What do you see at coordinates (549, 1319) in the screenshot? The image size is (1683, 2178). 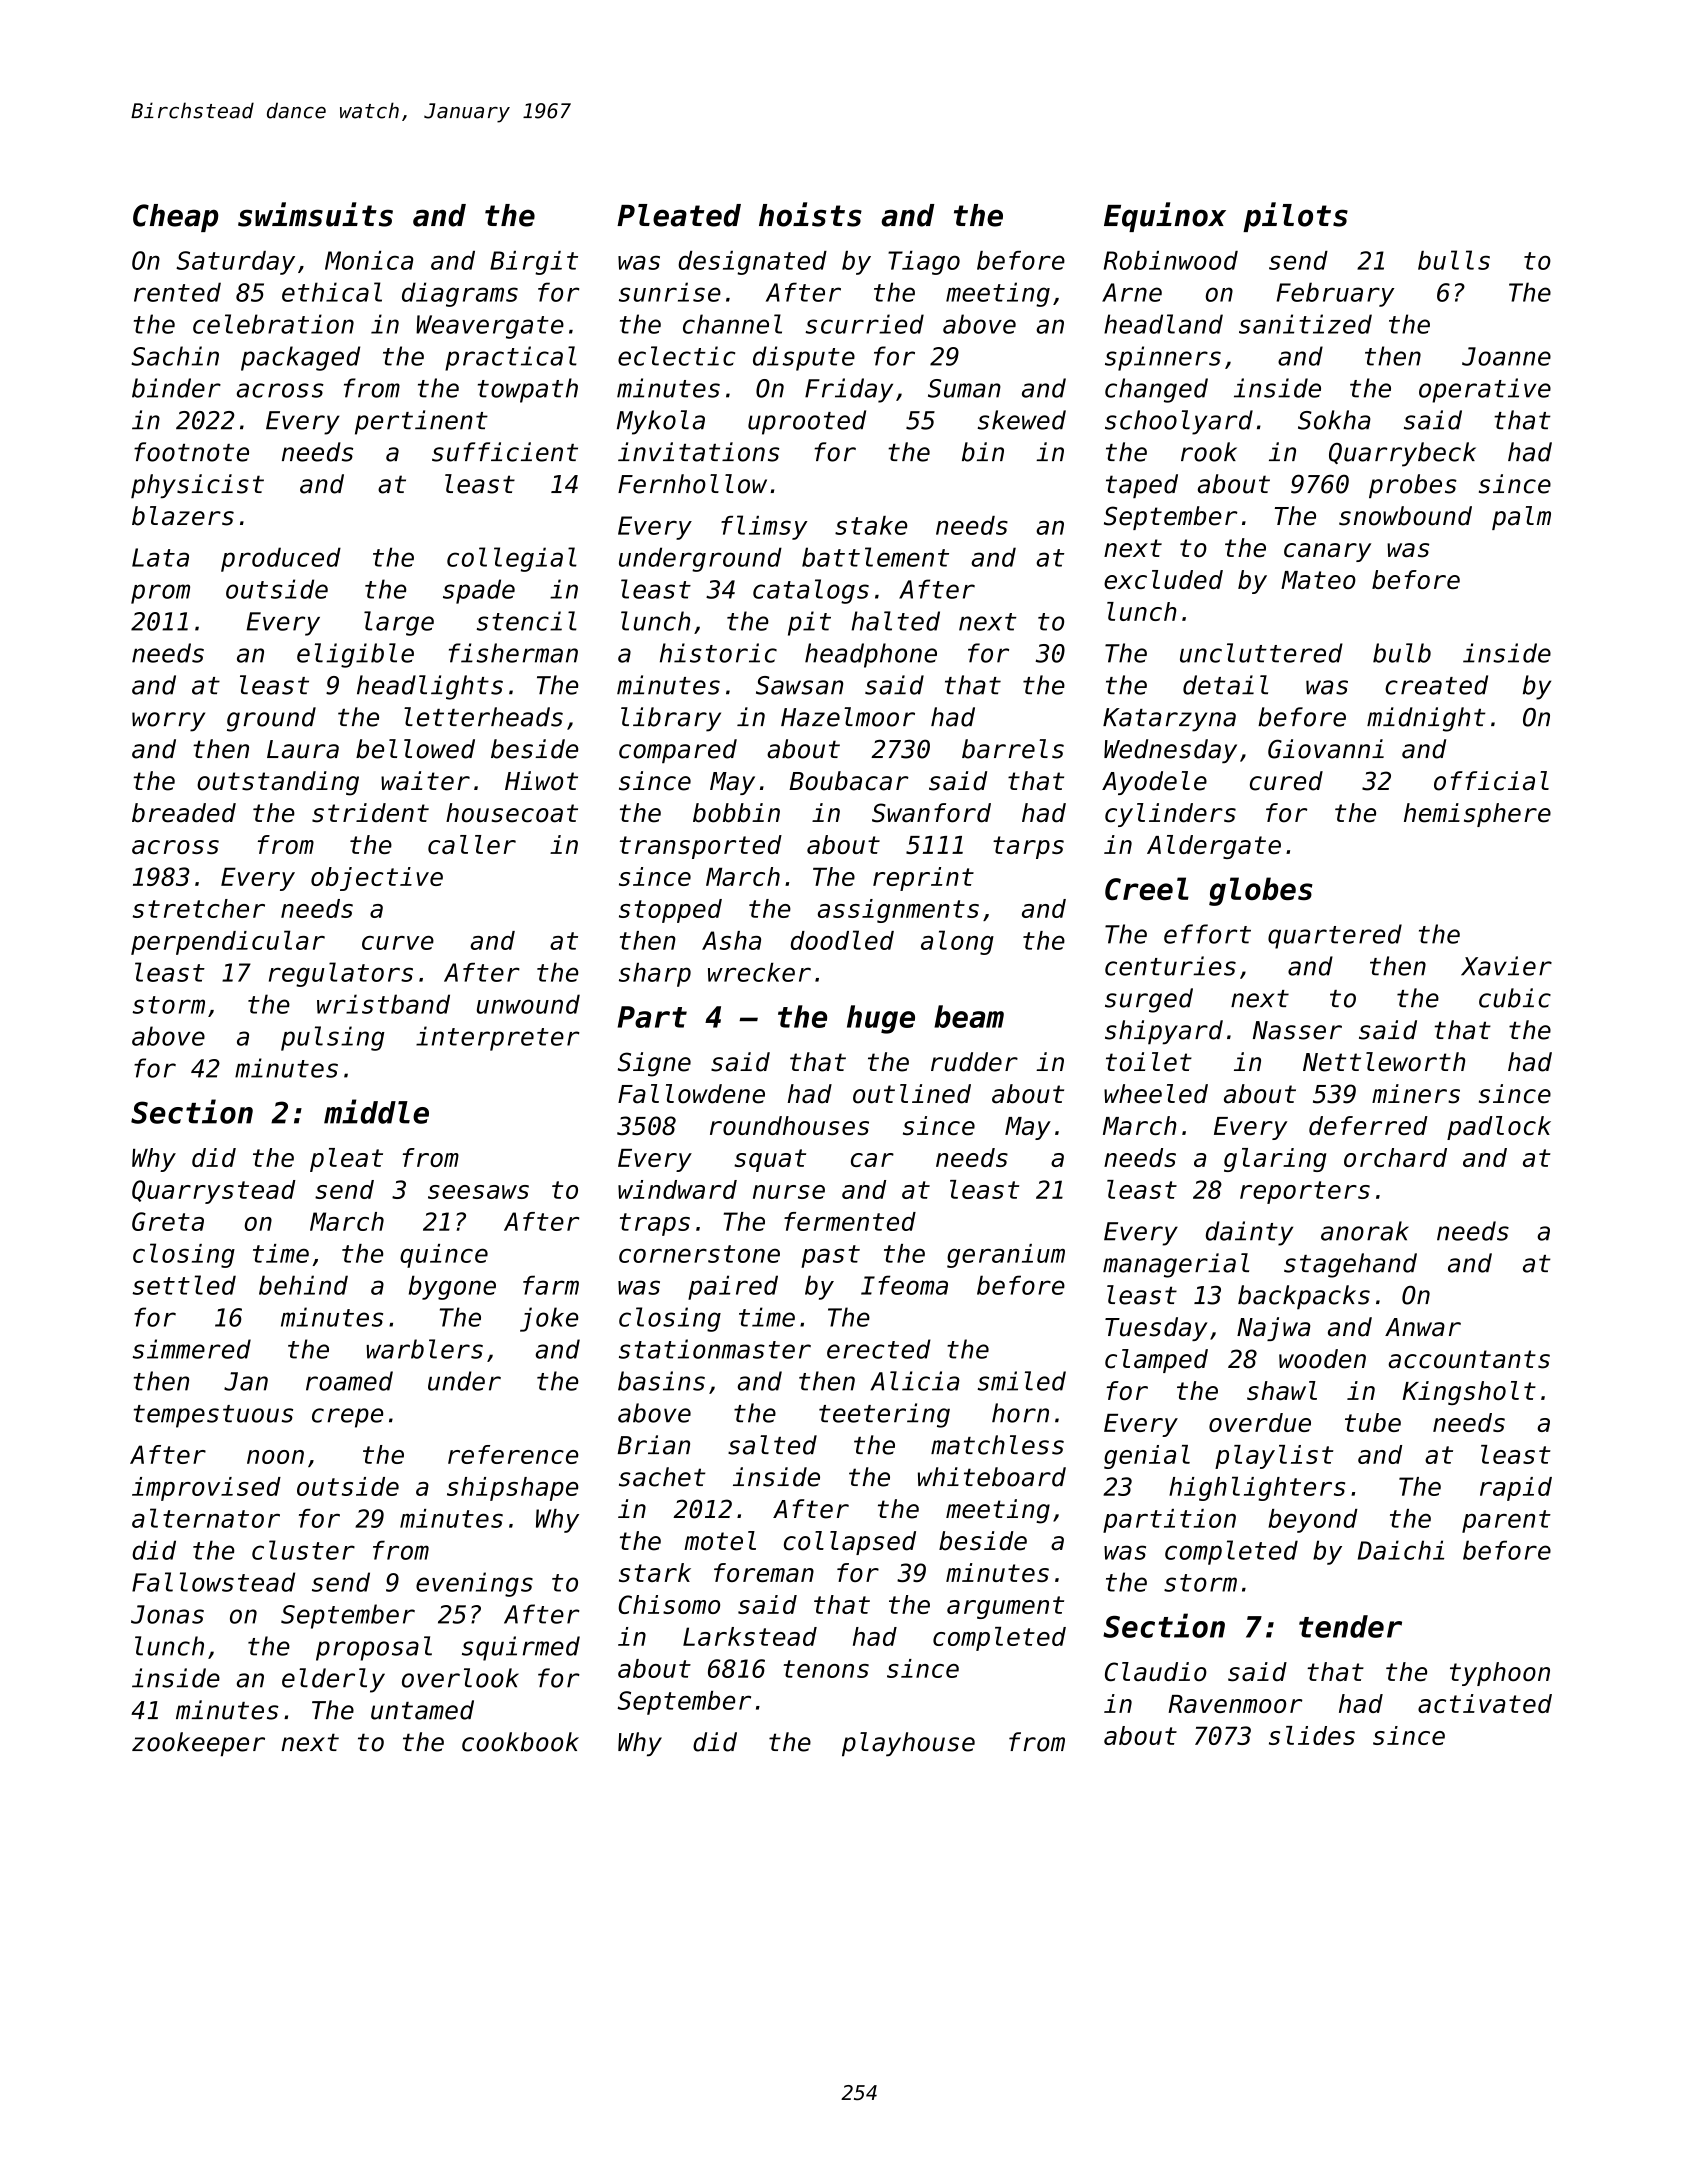 I see `joke` at bounding box center [549, 1319].
